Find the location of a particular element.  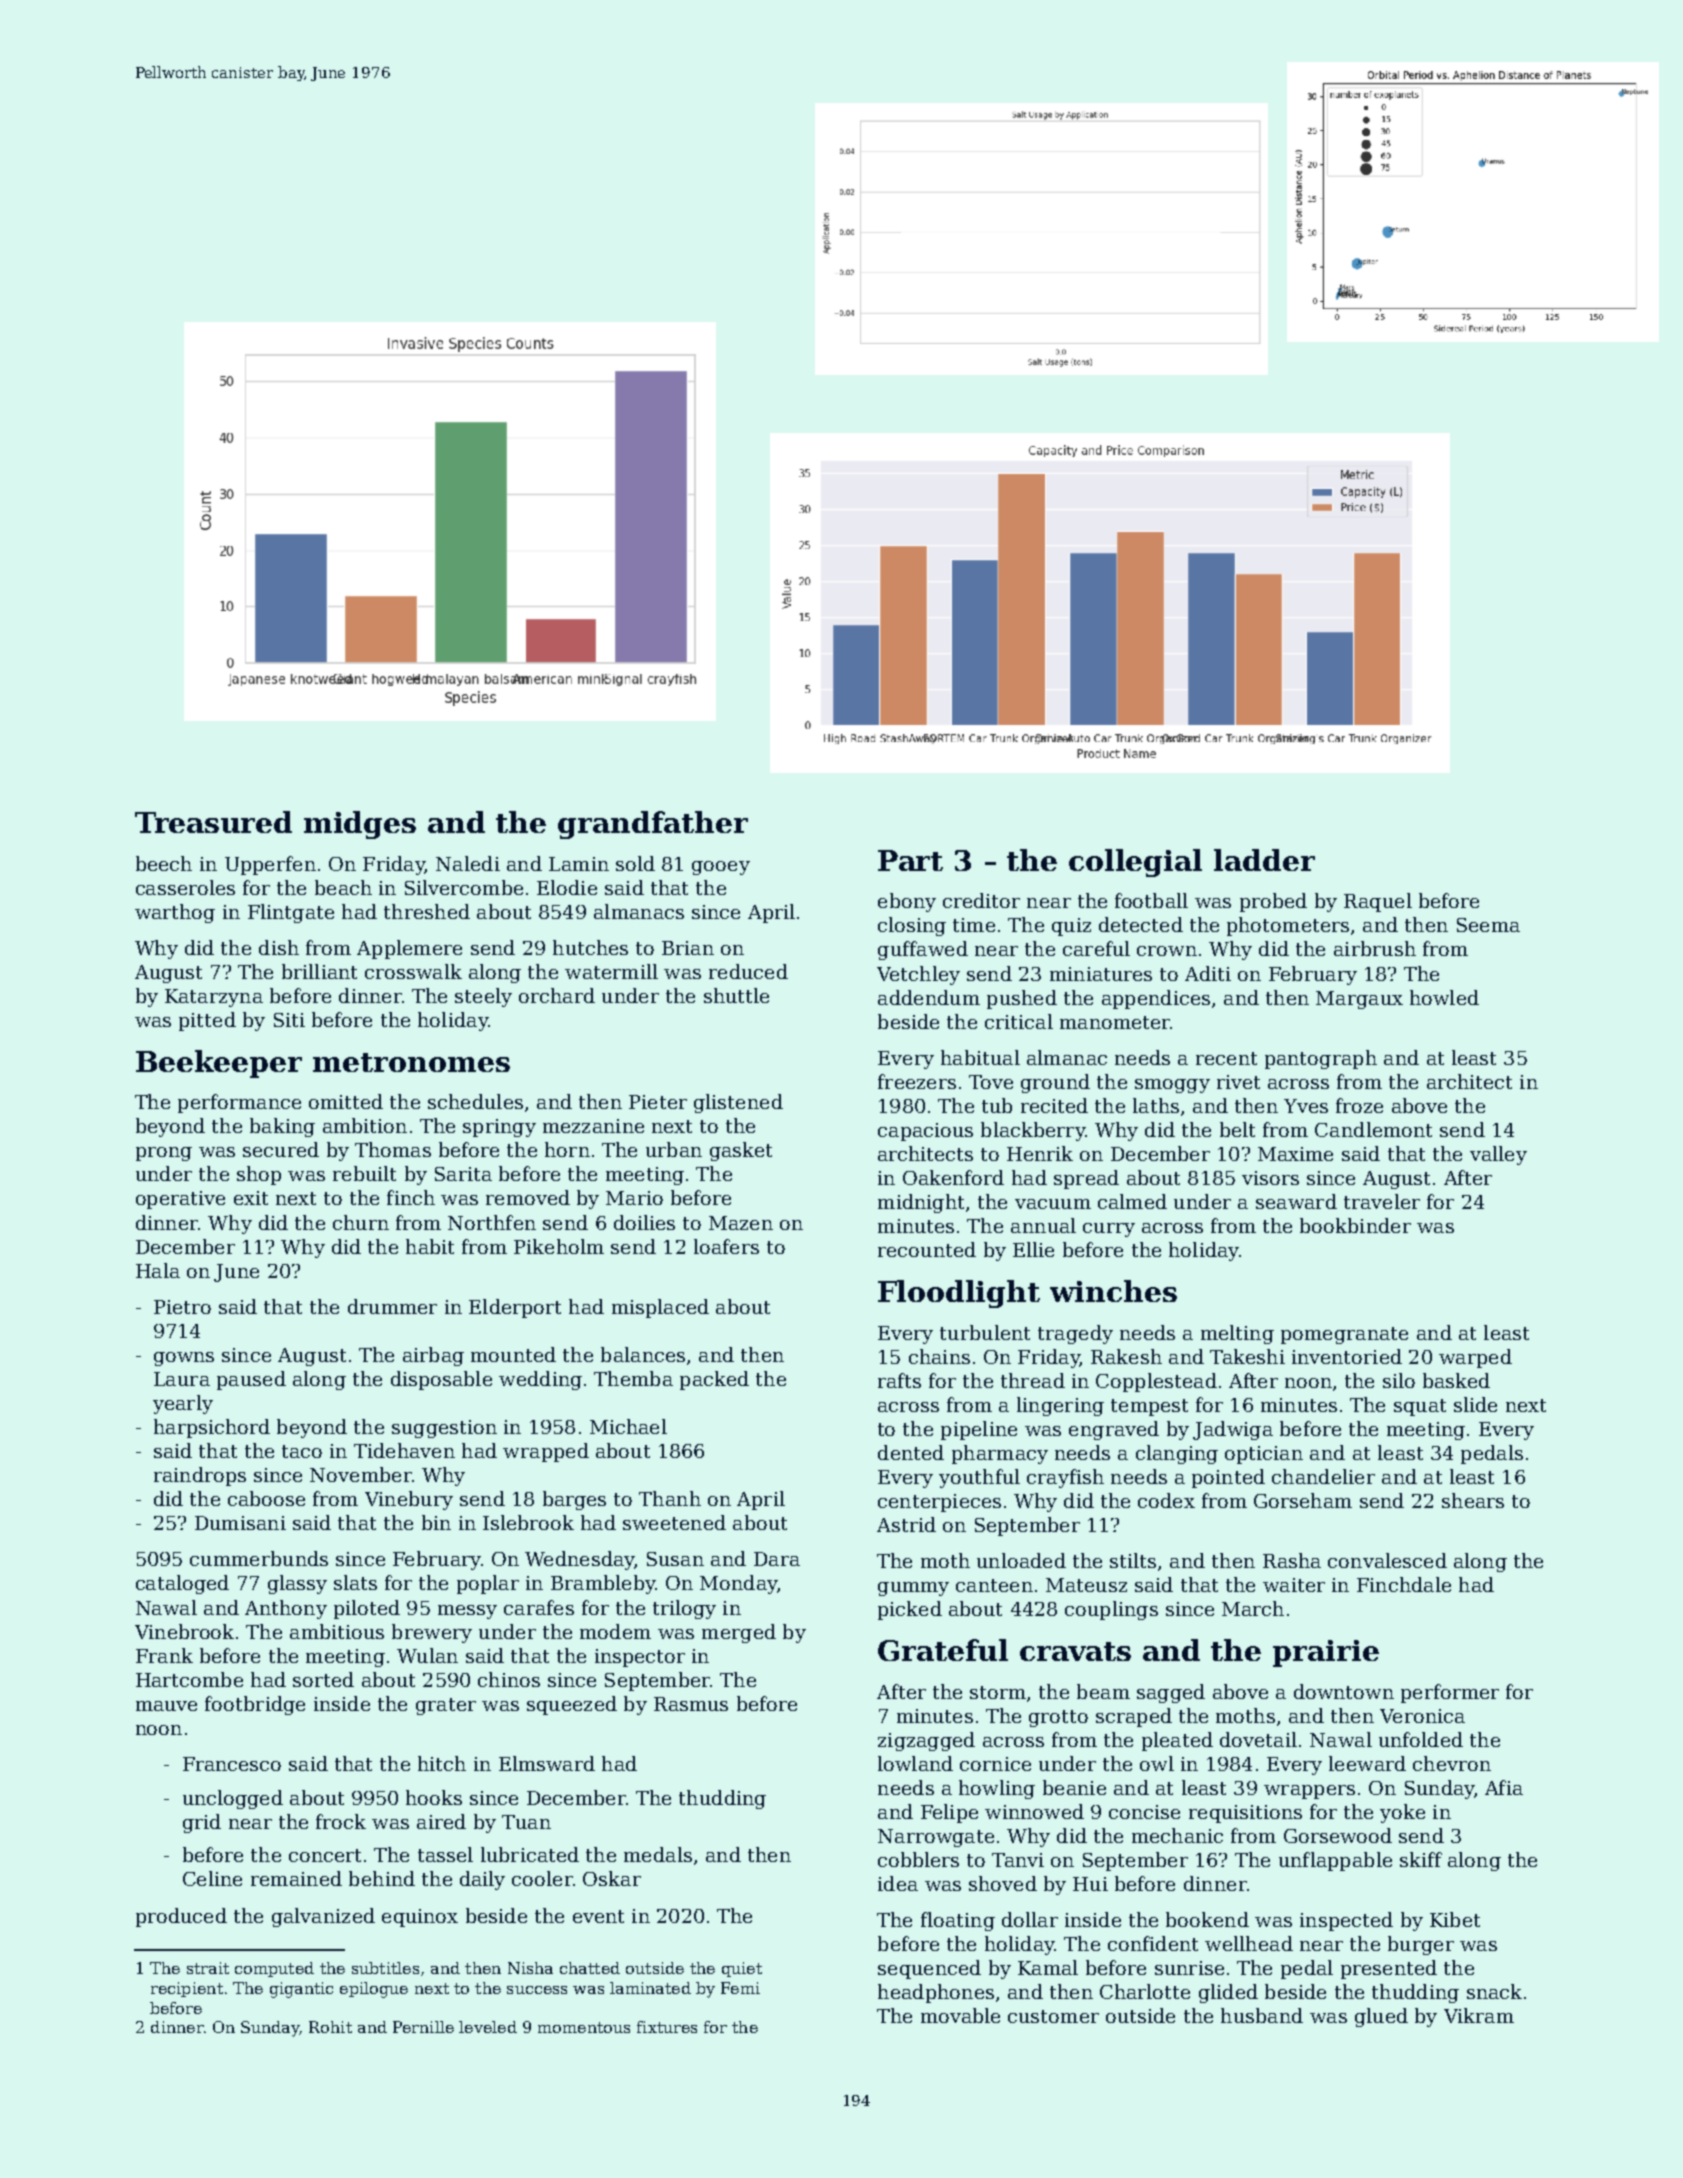

fixtures is located at coordinates (667, 2027).
